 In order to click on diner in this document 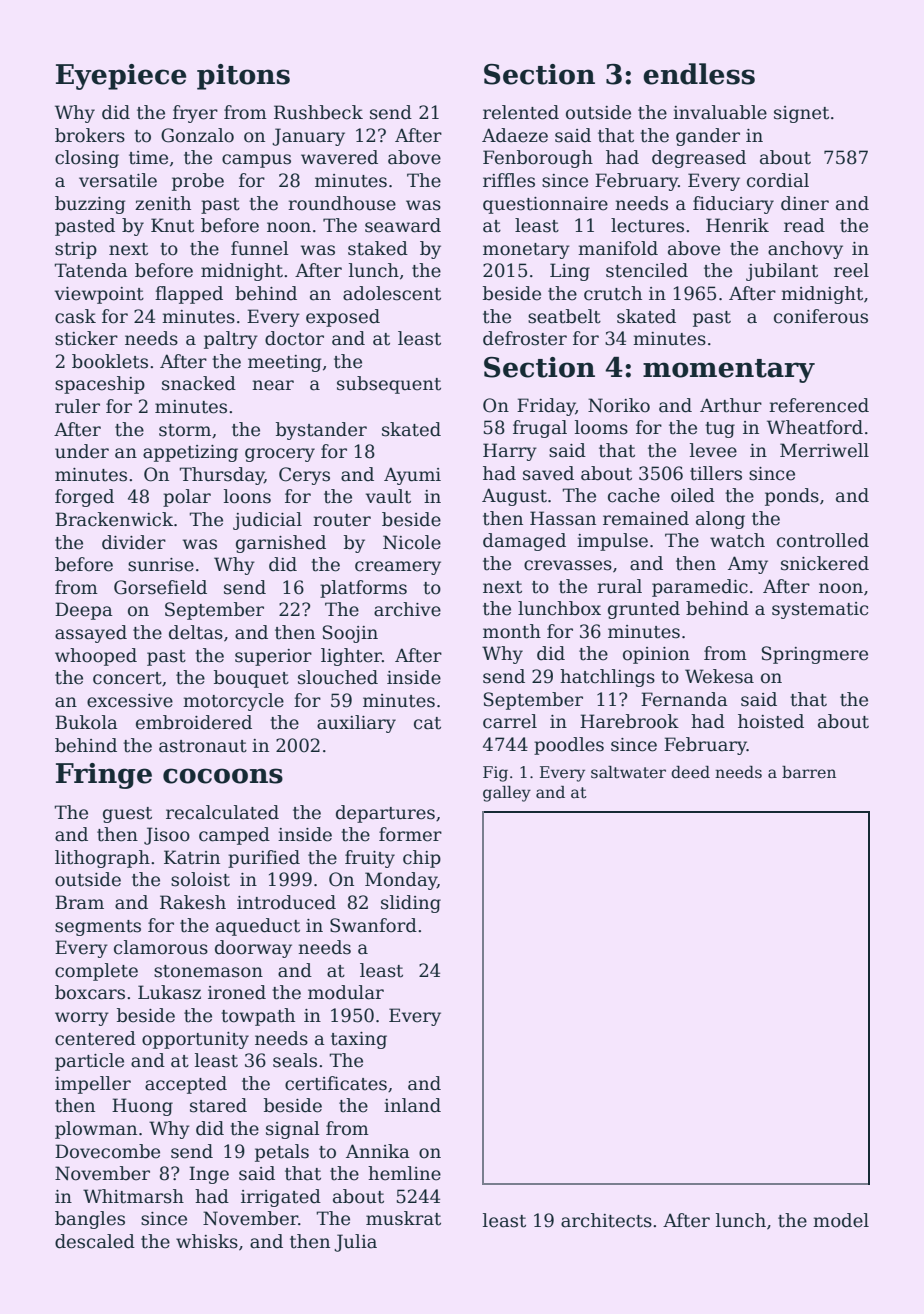, I will do `click(805, 203)`.
